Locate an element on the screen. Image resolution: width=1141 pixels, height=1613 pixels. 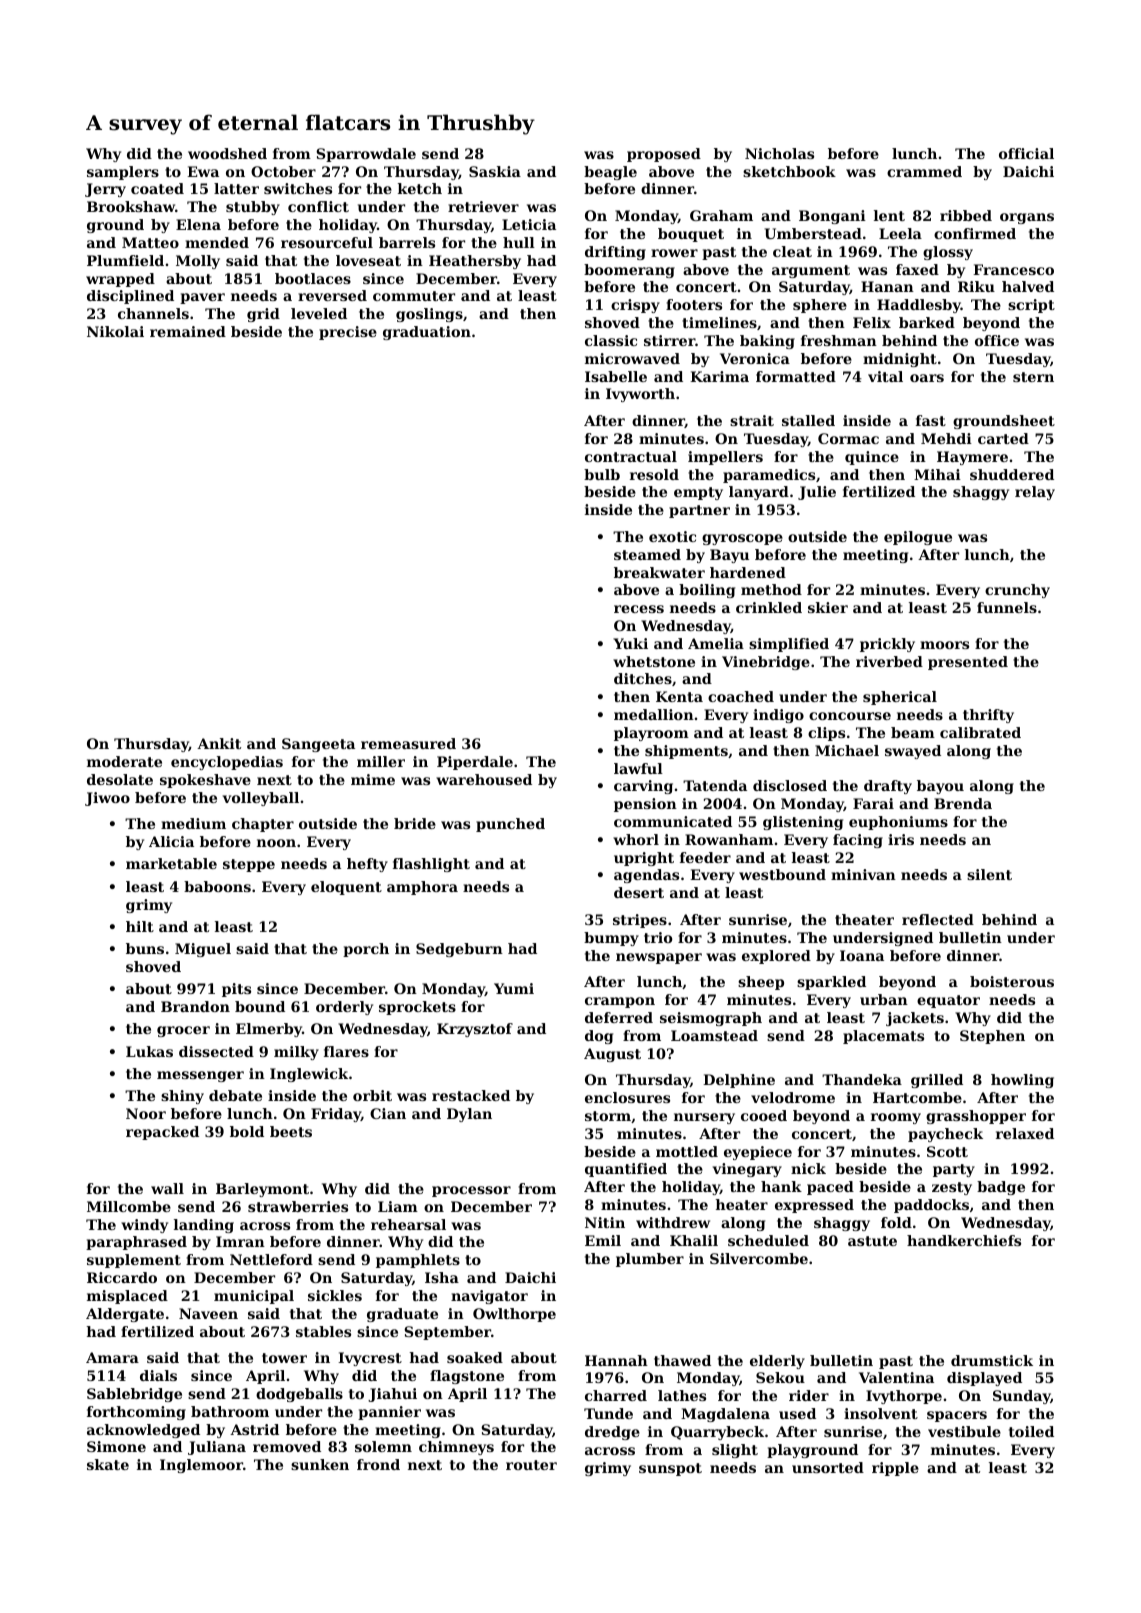
beets is located at coordinates (291, 1131).
